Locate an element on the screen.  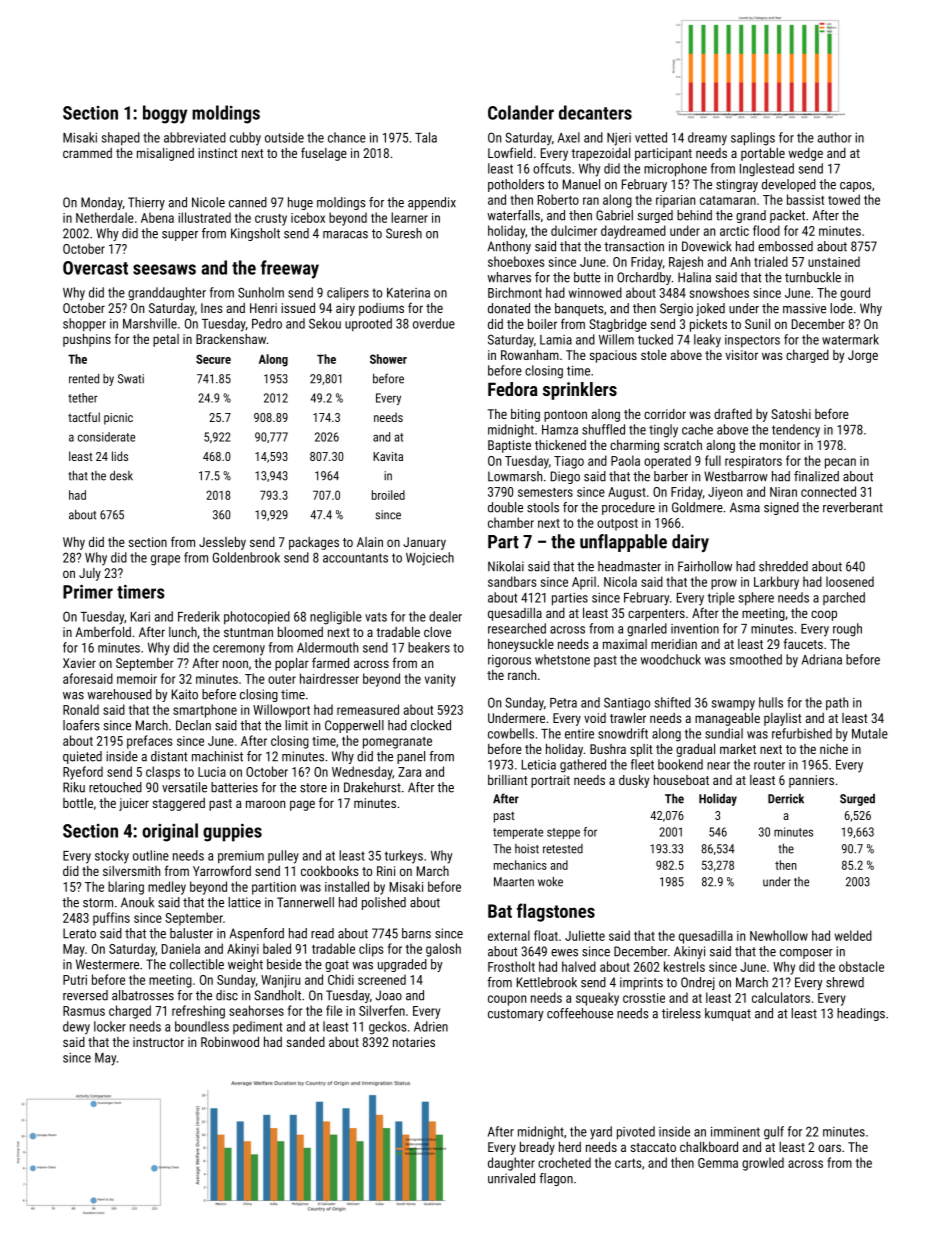
Mutale is located at coordinates (870, 733).
